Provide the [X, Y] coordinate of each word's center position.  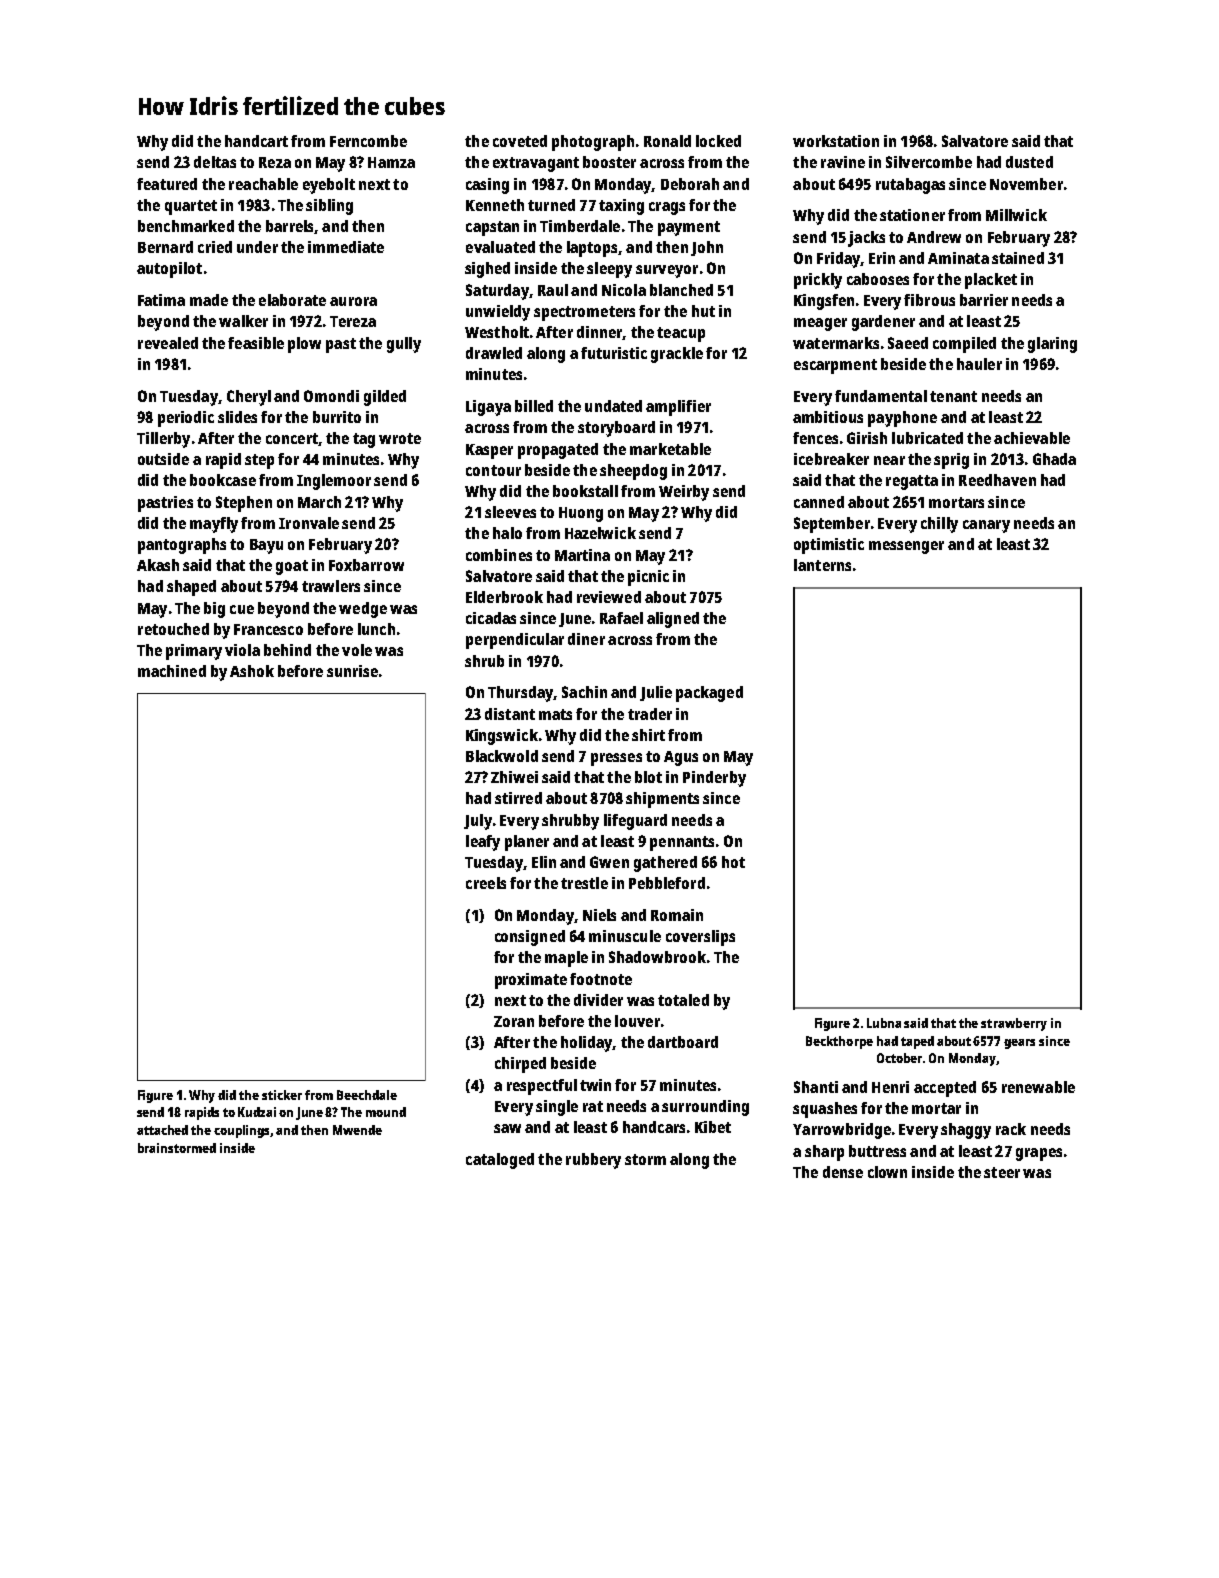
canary [986, 526]
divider [598, 1000]
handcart [256, 141]
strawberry [1014, 1024]
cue [242, 609]
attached [162, 1130]
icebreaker [831, 459]
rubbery [593, 1161]
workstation [836, 141]
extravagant [536, 164]
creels [486, 883]
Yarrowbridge [842, 1131]
